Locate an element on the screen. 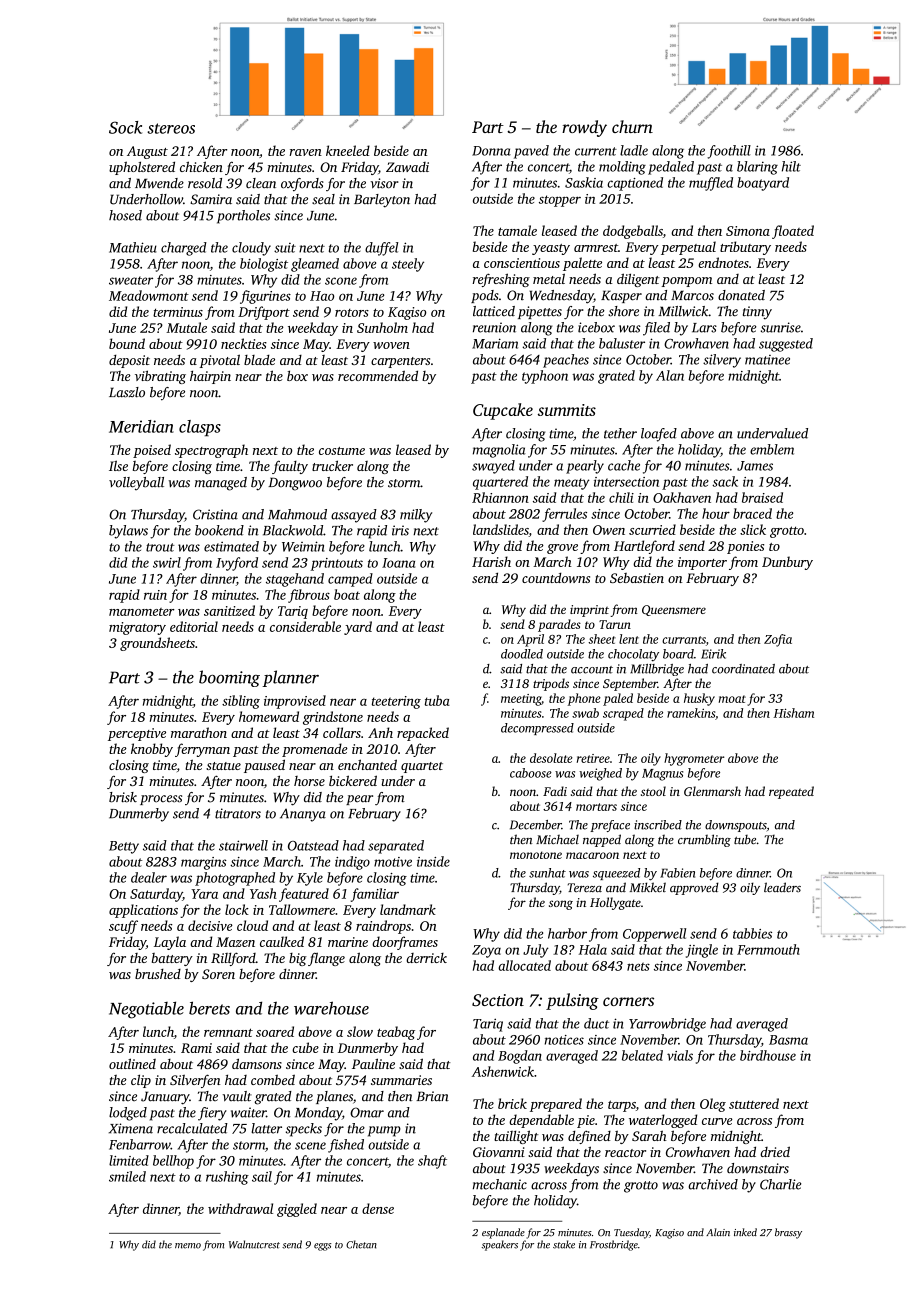  Ananya is located at coordinates (303, 815).
